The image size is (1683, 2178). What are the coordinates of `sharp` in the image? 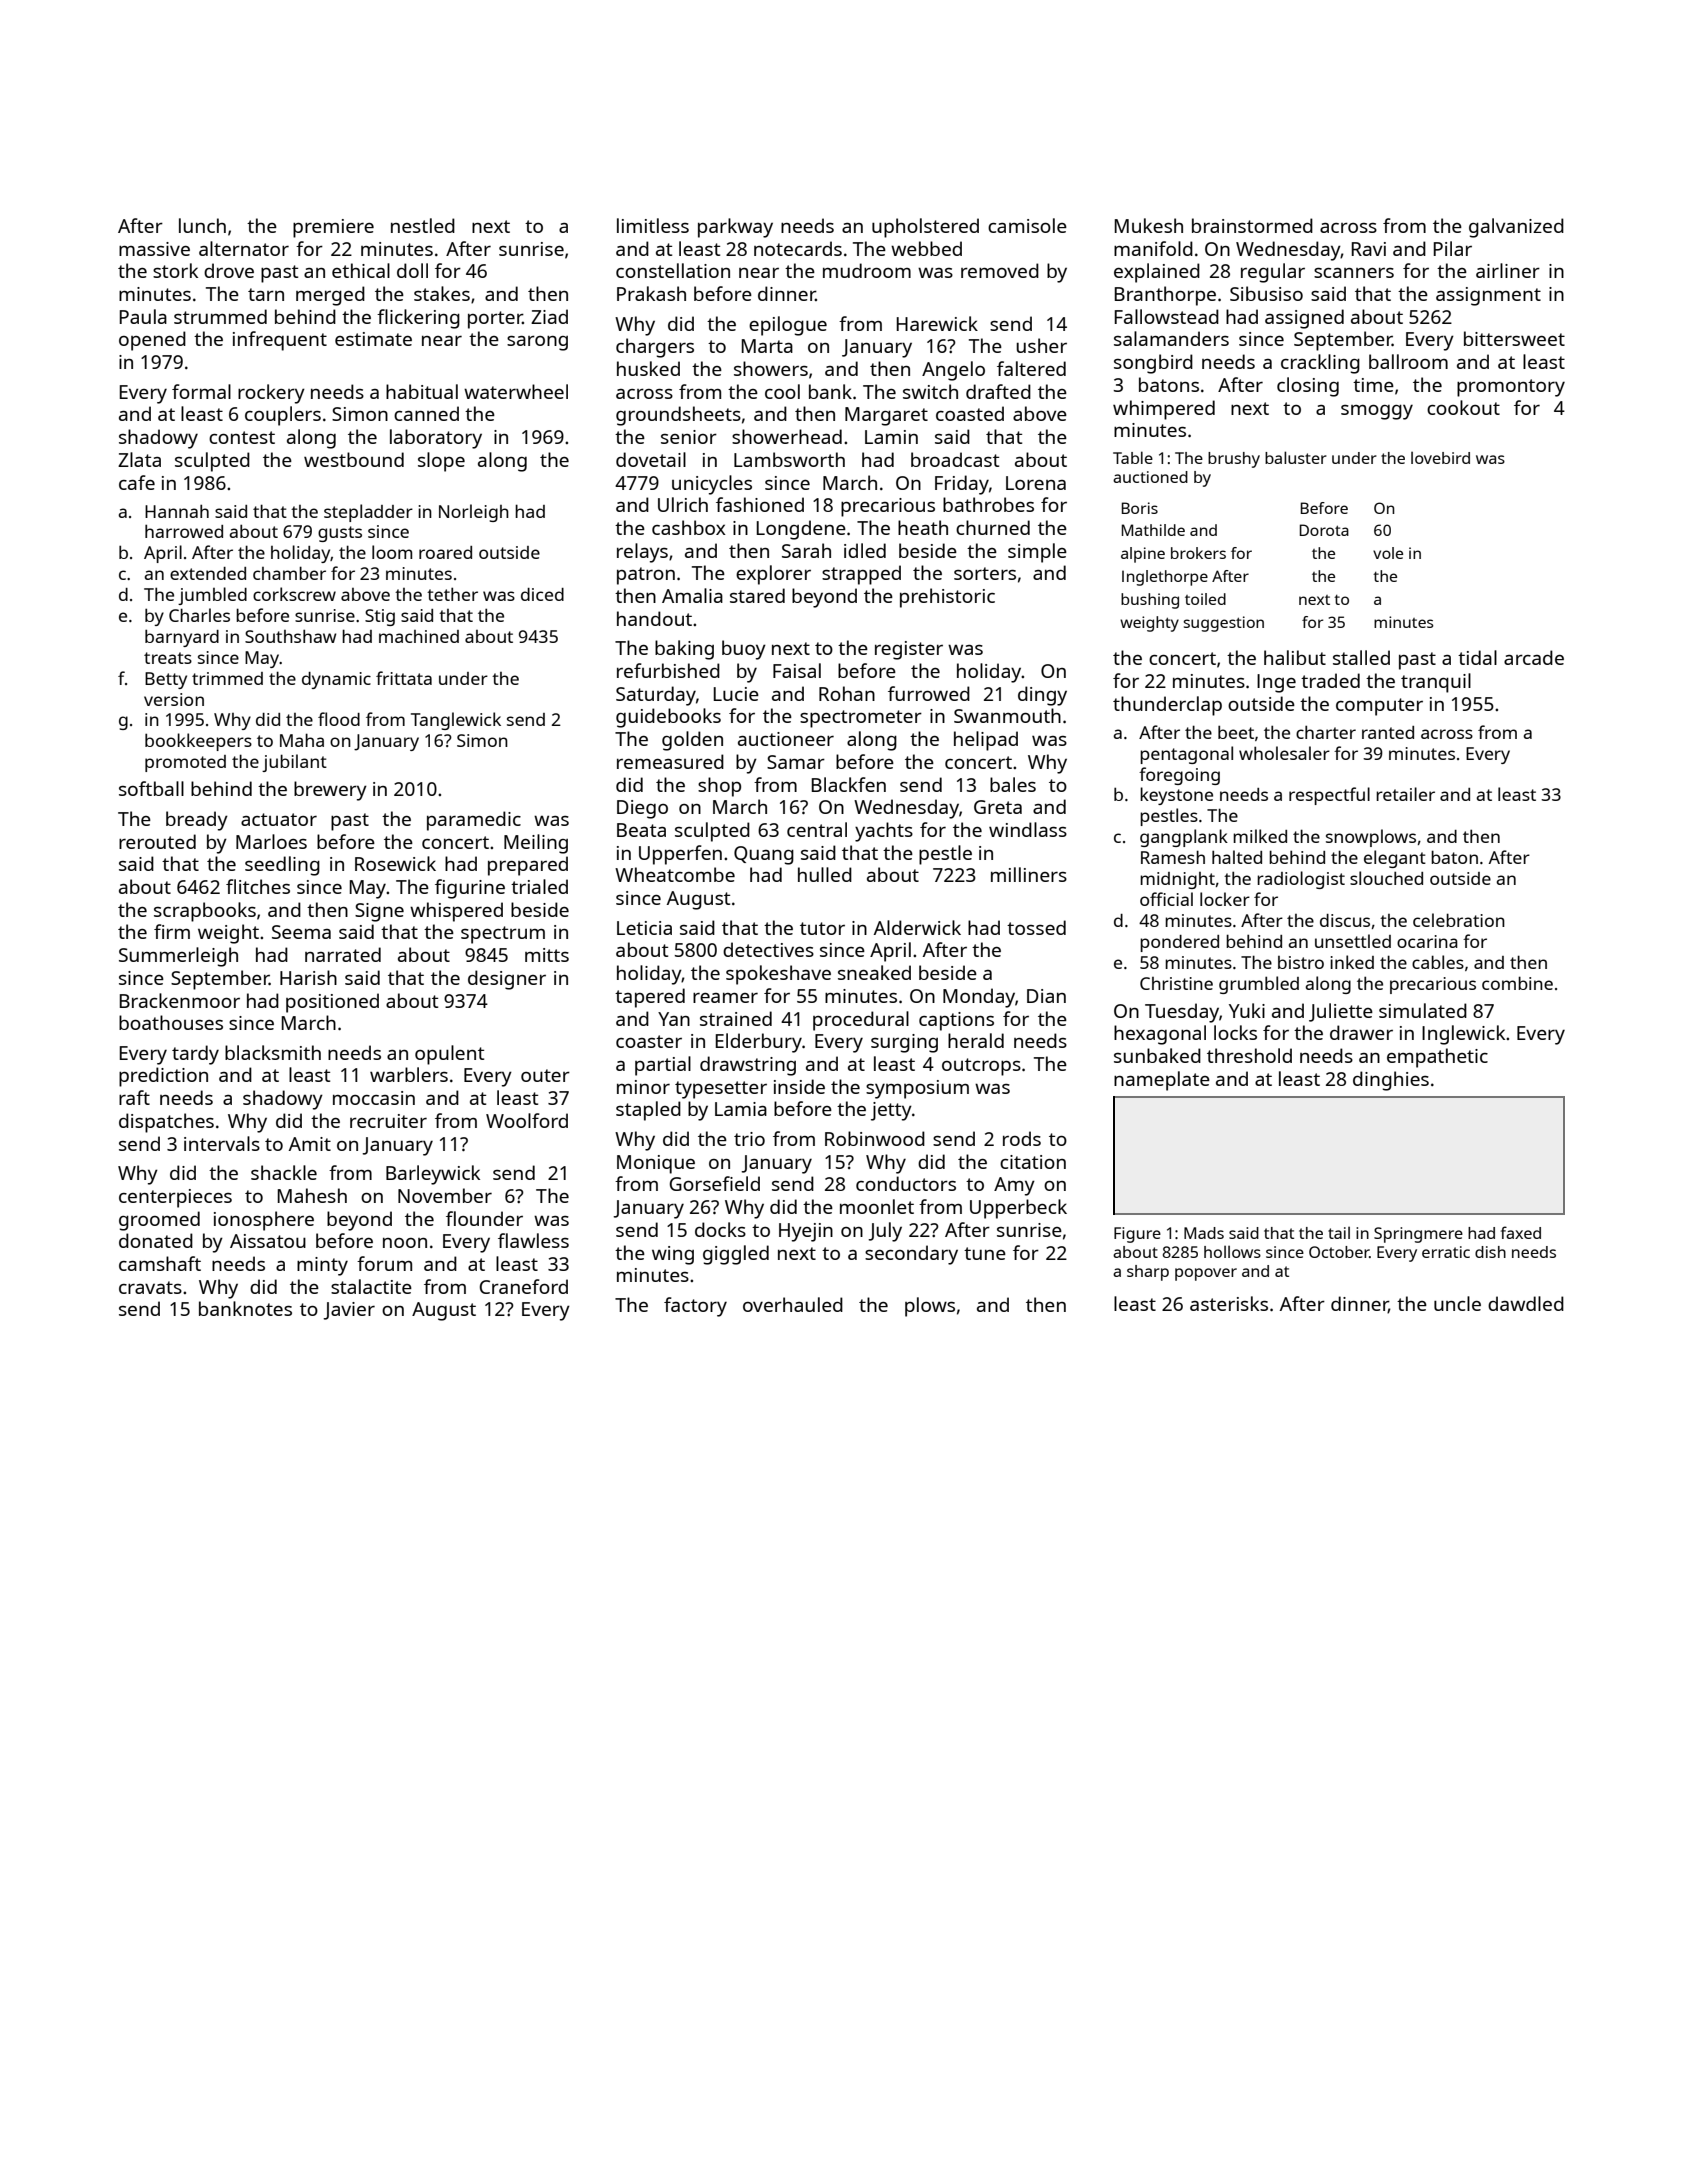 It's located at (1148, 1273).
